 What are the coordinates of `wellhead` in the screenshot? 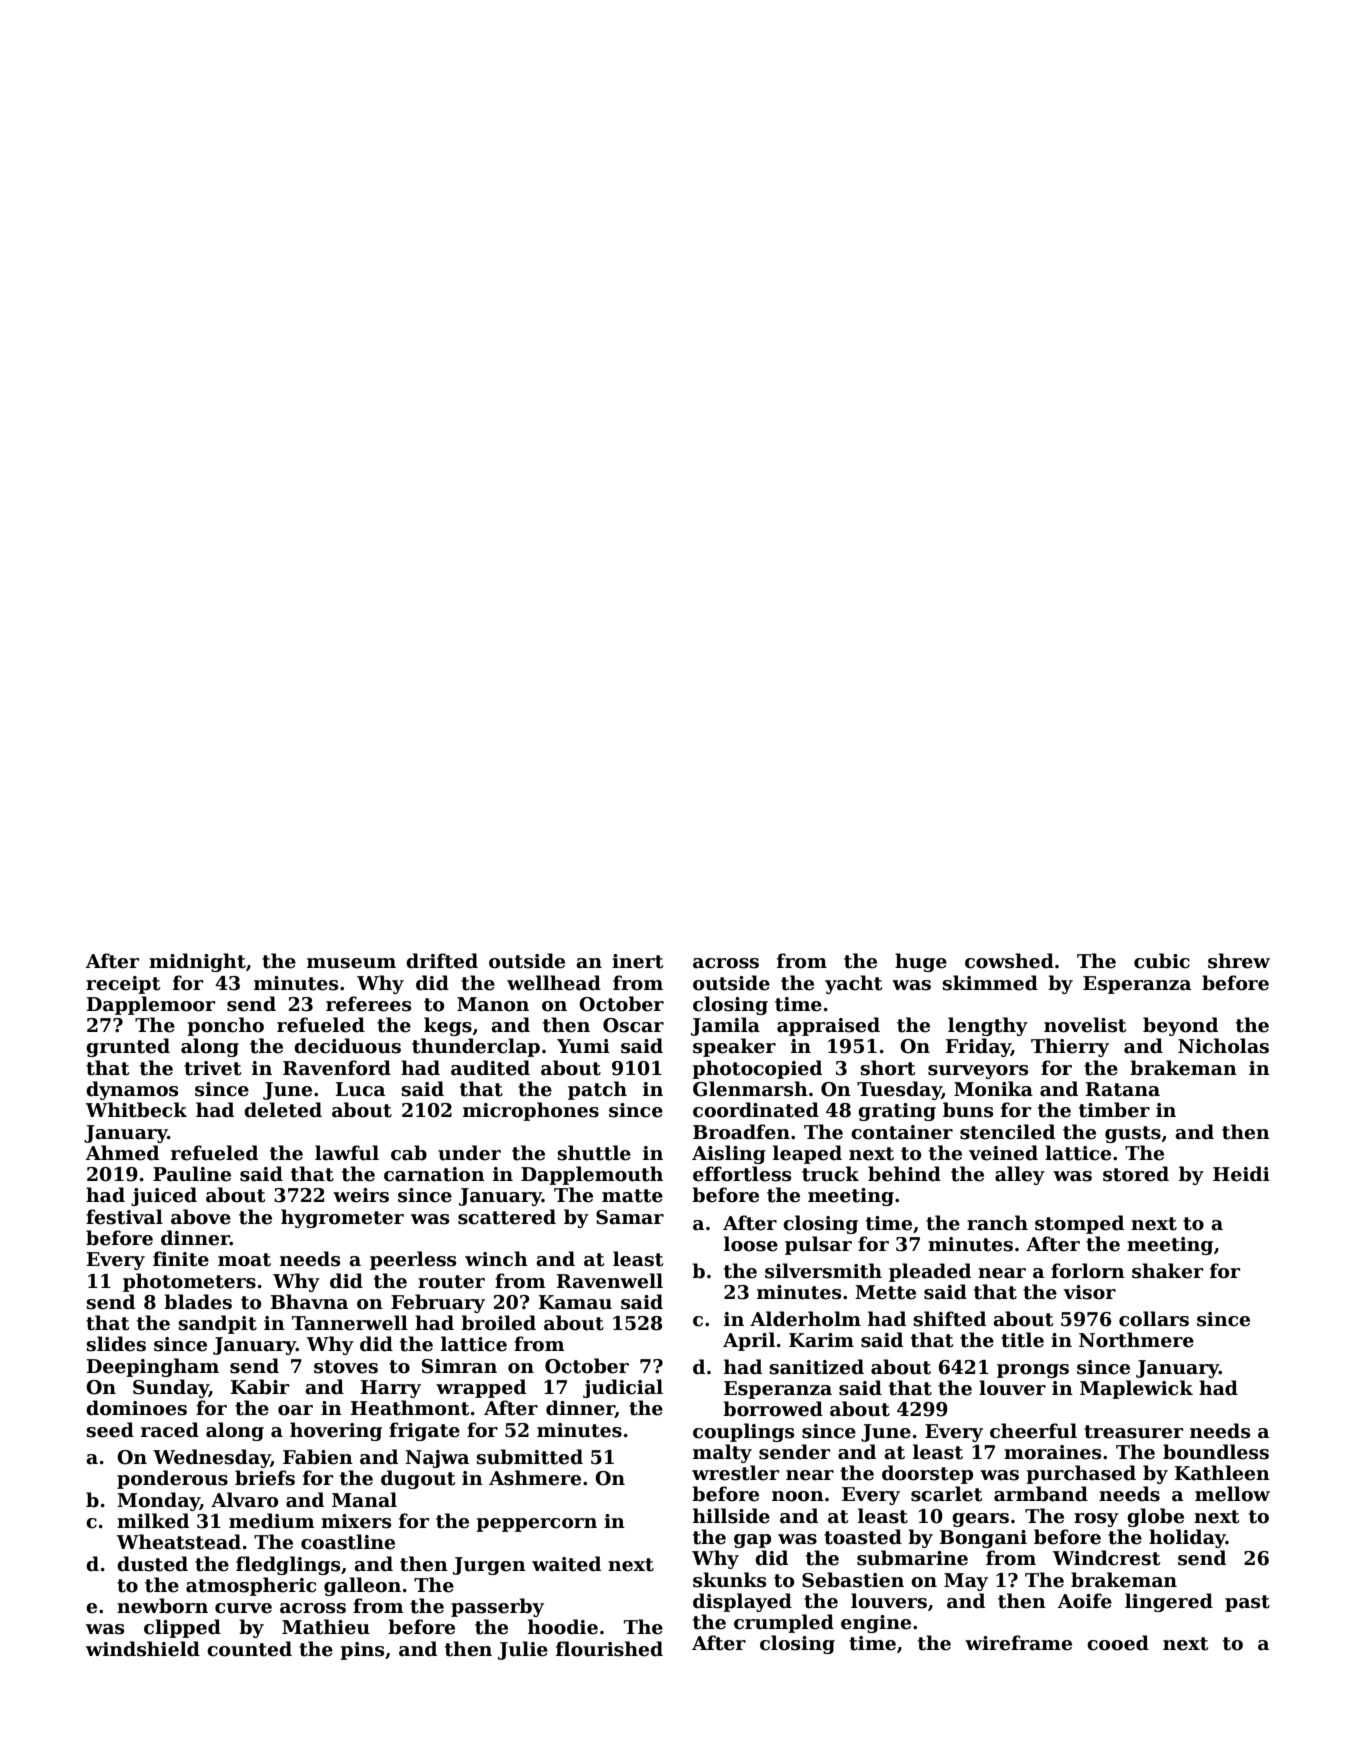 It's located at (554, 983).
